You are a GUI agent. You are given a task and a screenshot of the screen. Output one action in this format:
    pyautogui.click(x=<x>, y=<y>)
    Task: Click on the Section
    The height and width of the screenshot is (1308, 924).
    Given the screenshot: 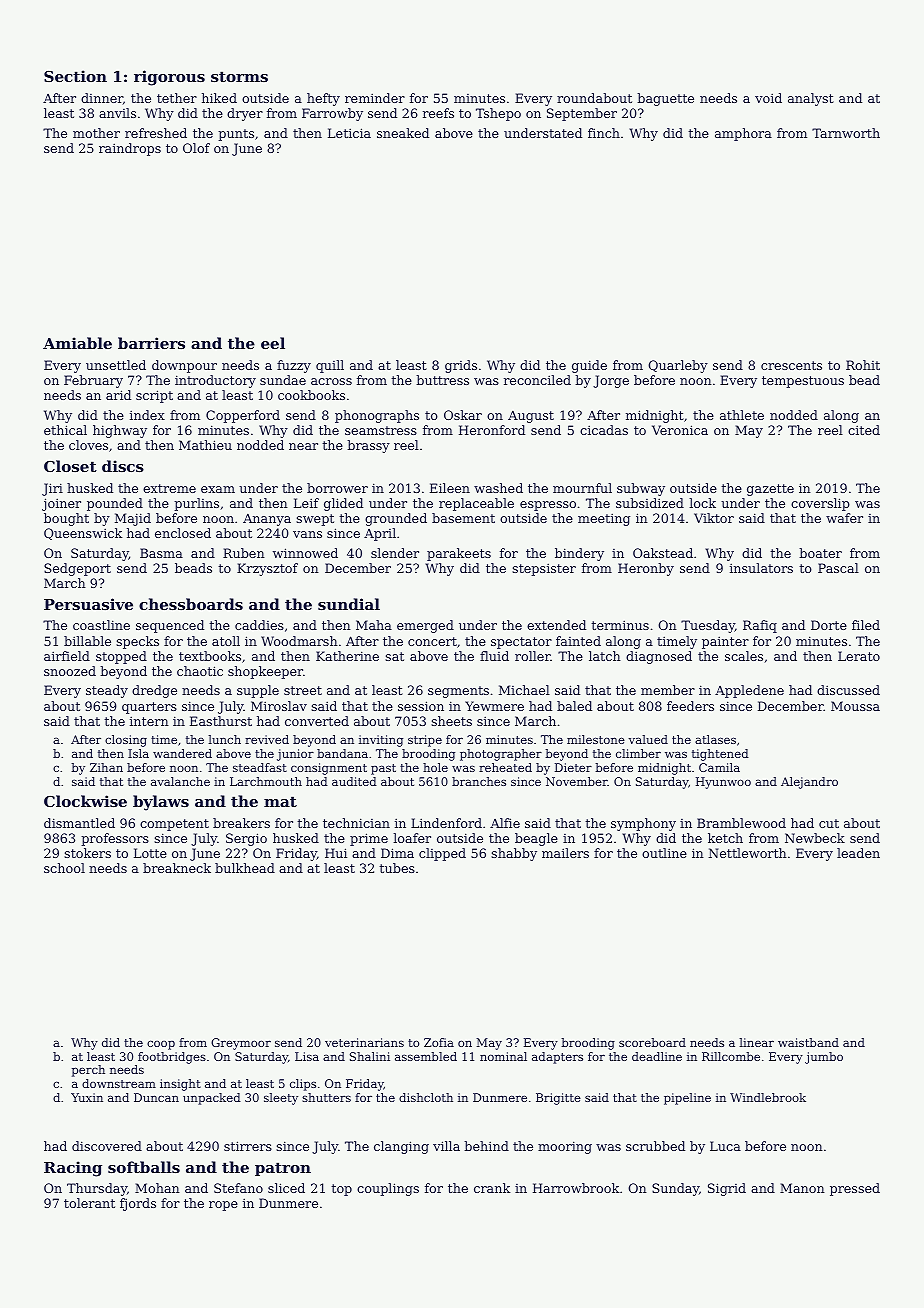 What is the action you would take?
    pyautogui.click(x=75, y=76)
